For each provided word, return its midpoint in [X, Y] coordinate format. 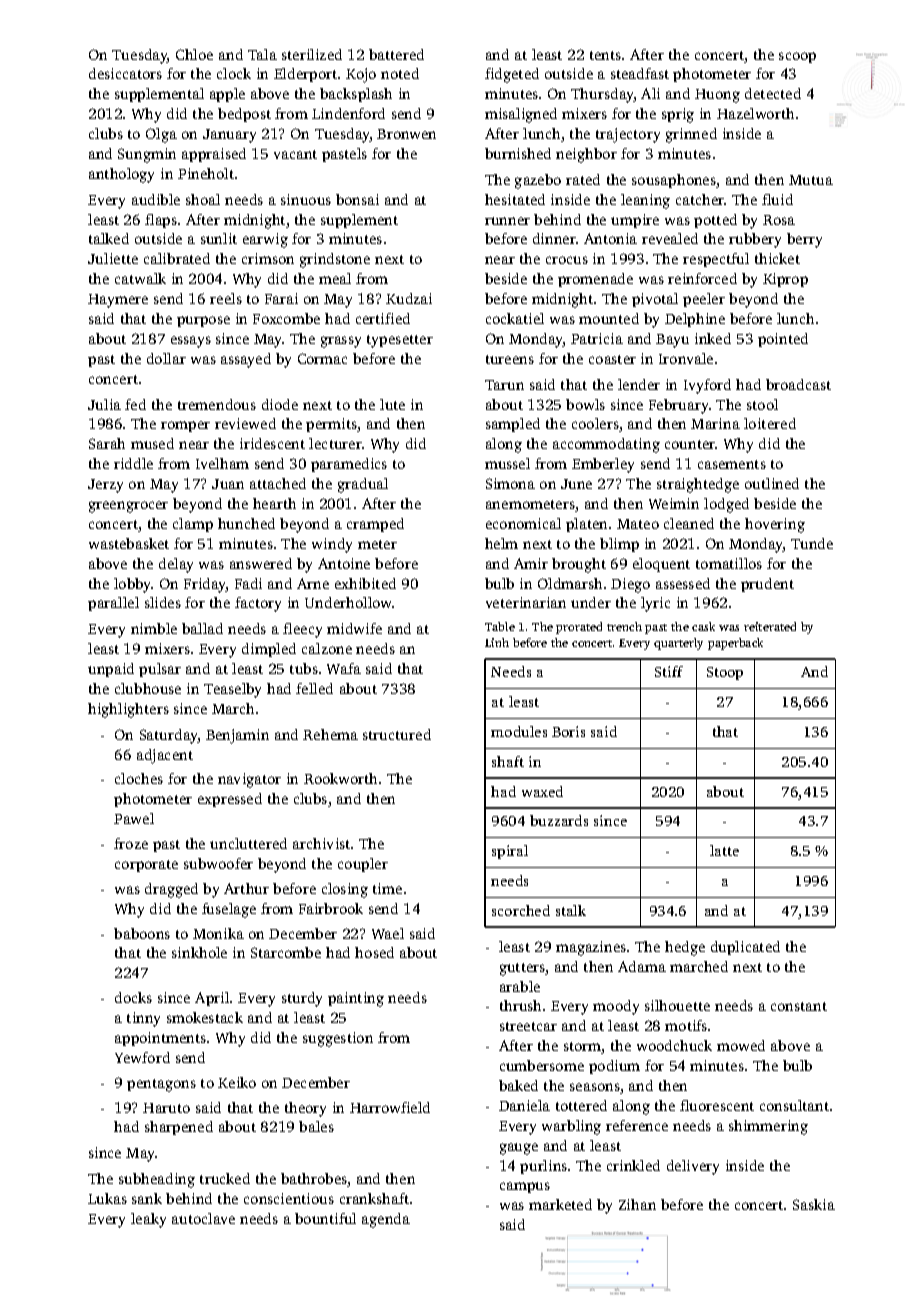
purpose [203, 321]
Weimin [674, 503]
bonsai [357, 199]
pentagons [161, 1085]
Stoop [725, 673]
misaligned [521, 115]
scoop [797, 57]
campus [525, 1187]
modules [519, 731]
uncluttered [248, 843]
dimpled [269, 650]
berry [804, 240]
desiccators [125, 73]
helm [501, 543]
